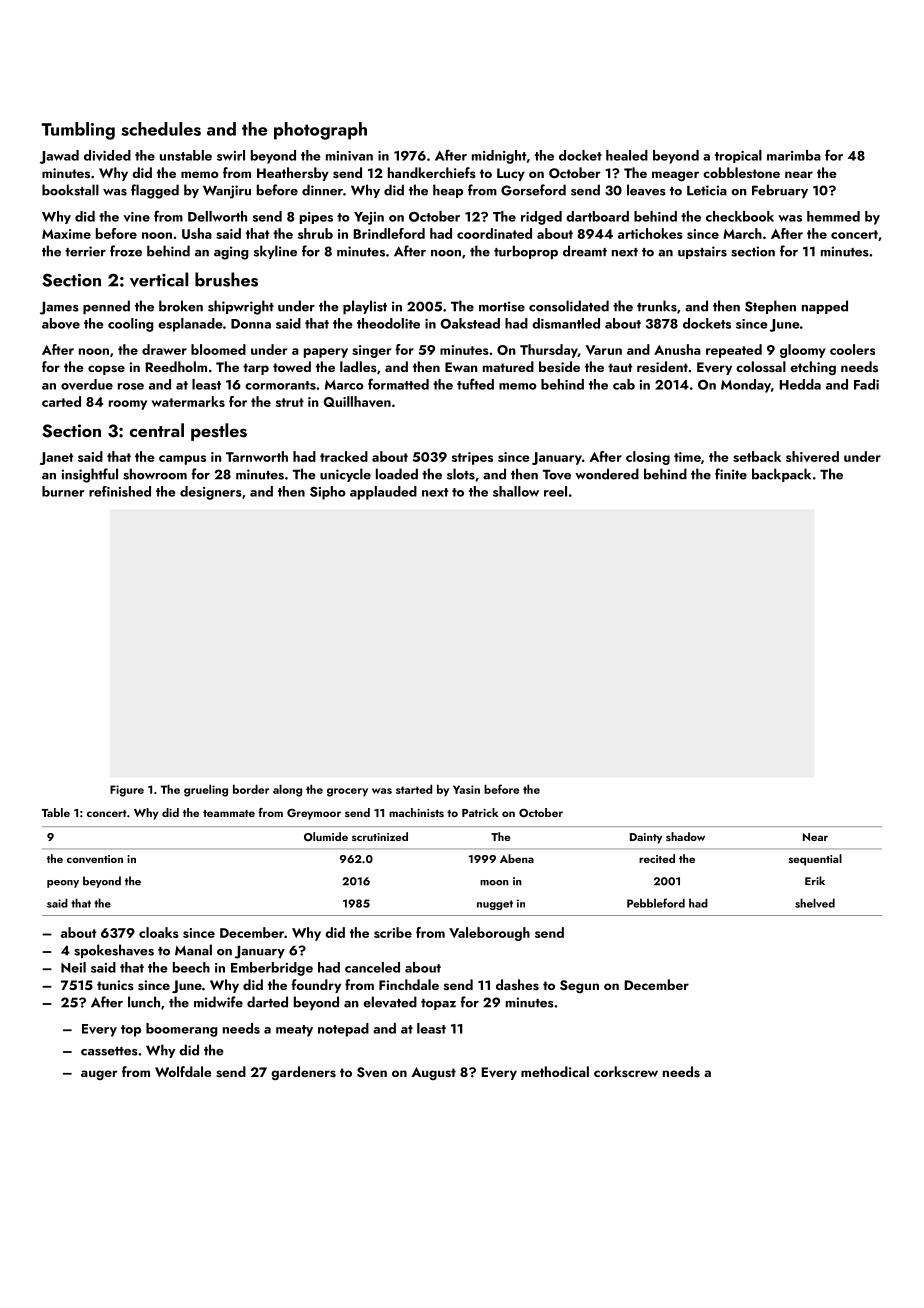  What do you see at coordinates (78, 131) in the screenshot?
I see `Tumbling` at bounding box center [78, 131].
